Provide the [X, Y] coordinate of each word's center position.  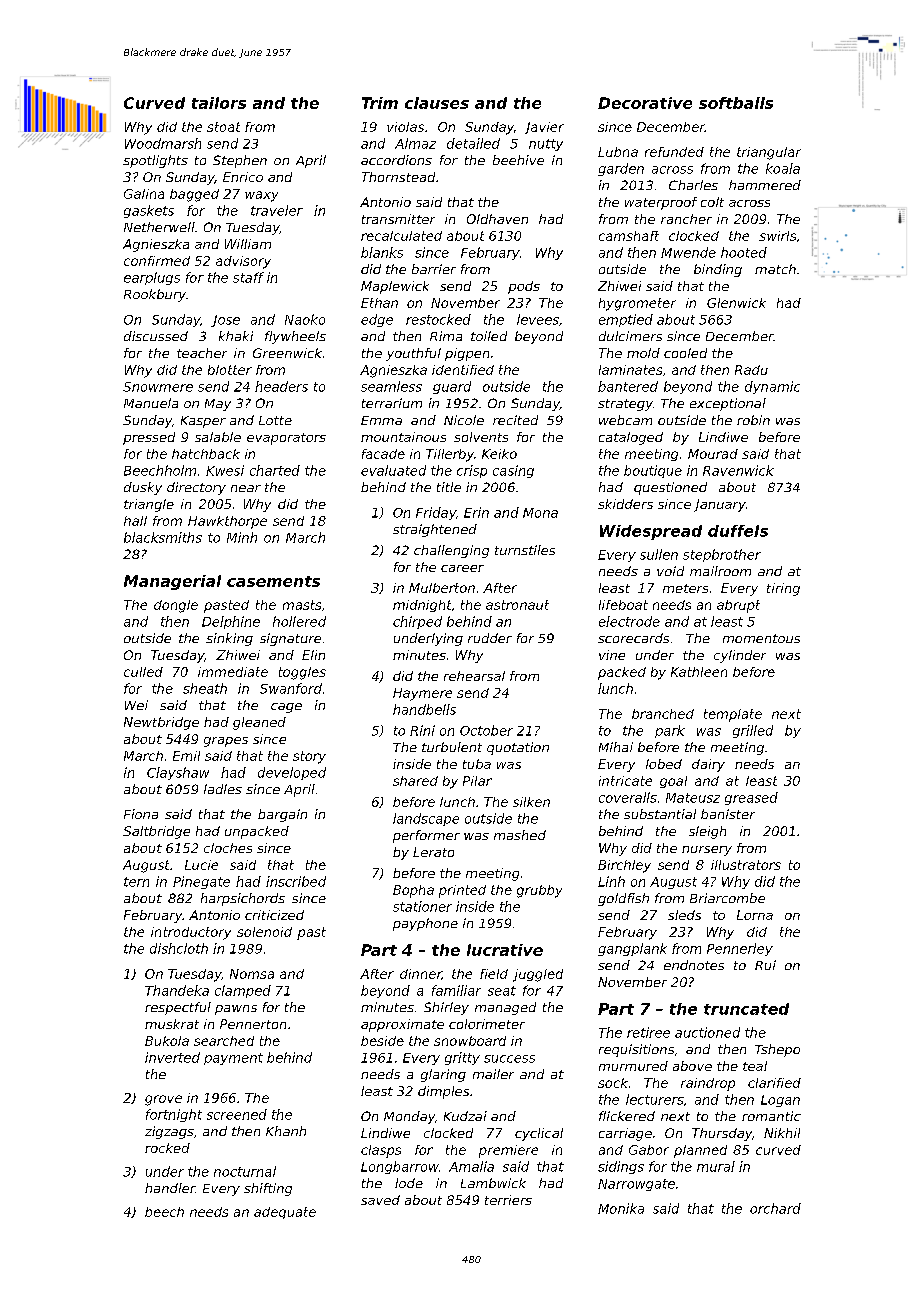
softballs [736, 103]
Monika [621, 1208]
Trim [380, 103]
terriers [508, 1200]
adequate [285, 1213]
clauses [437, 103]
